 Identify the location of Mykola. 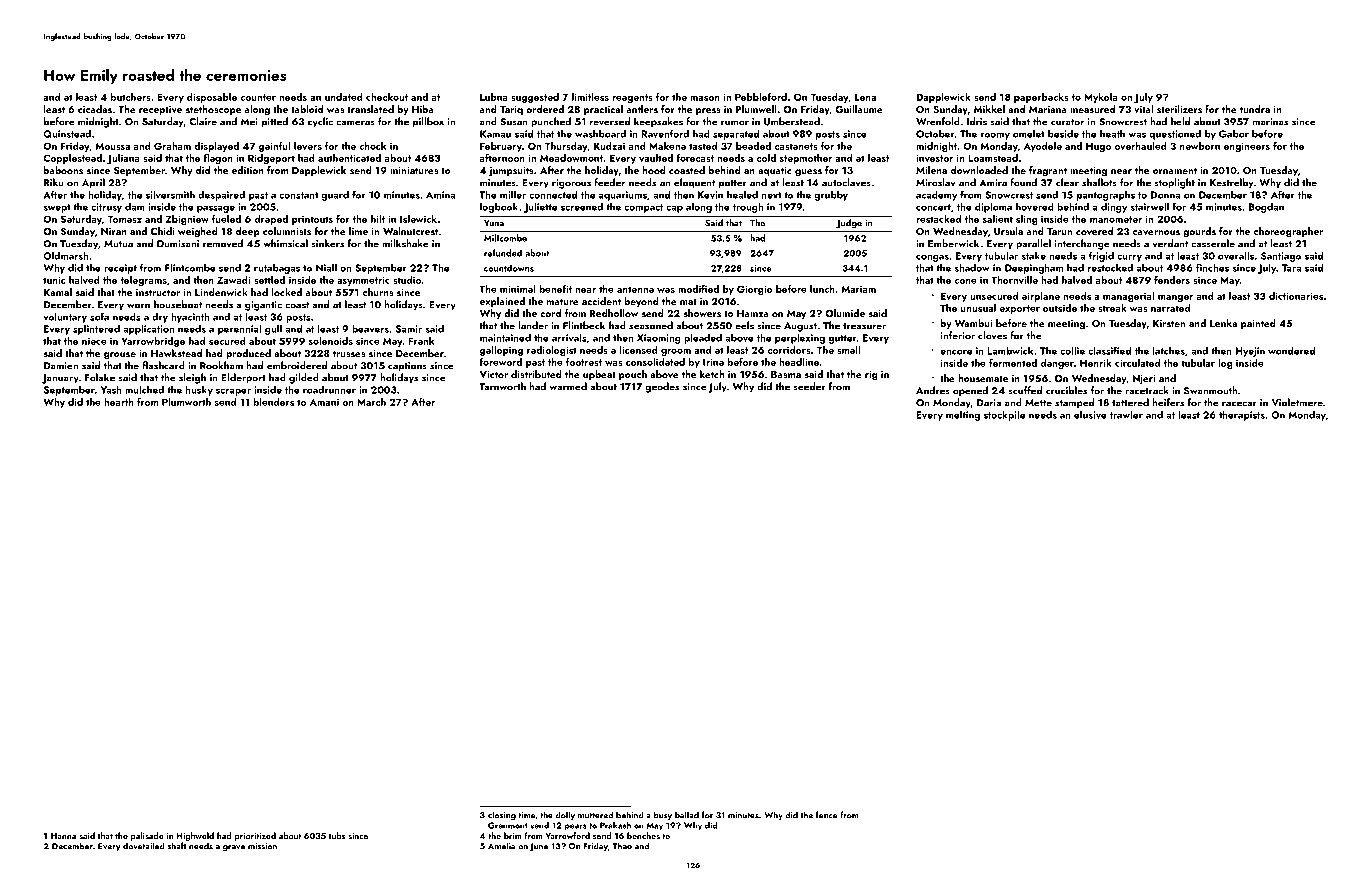
(1101, 98).
